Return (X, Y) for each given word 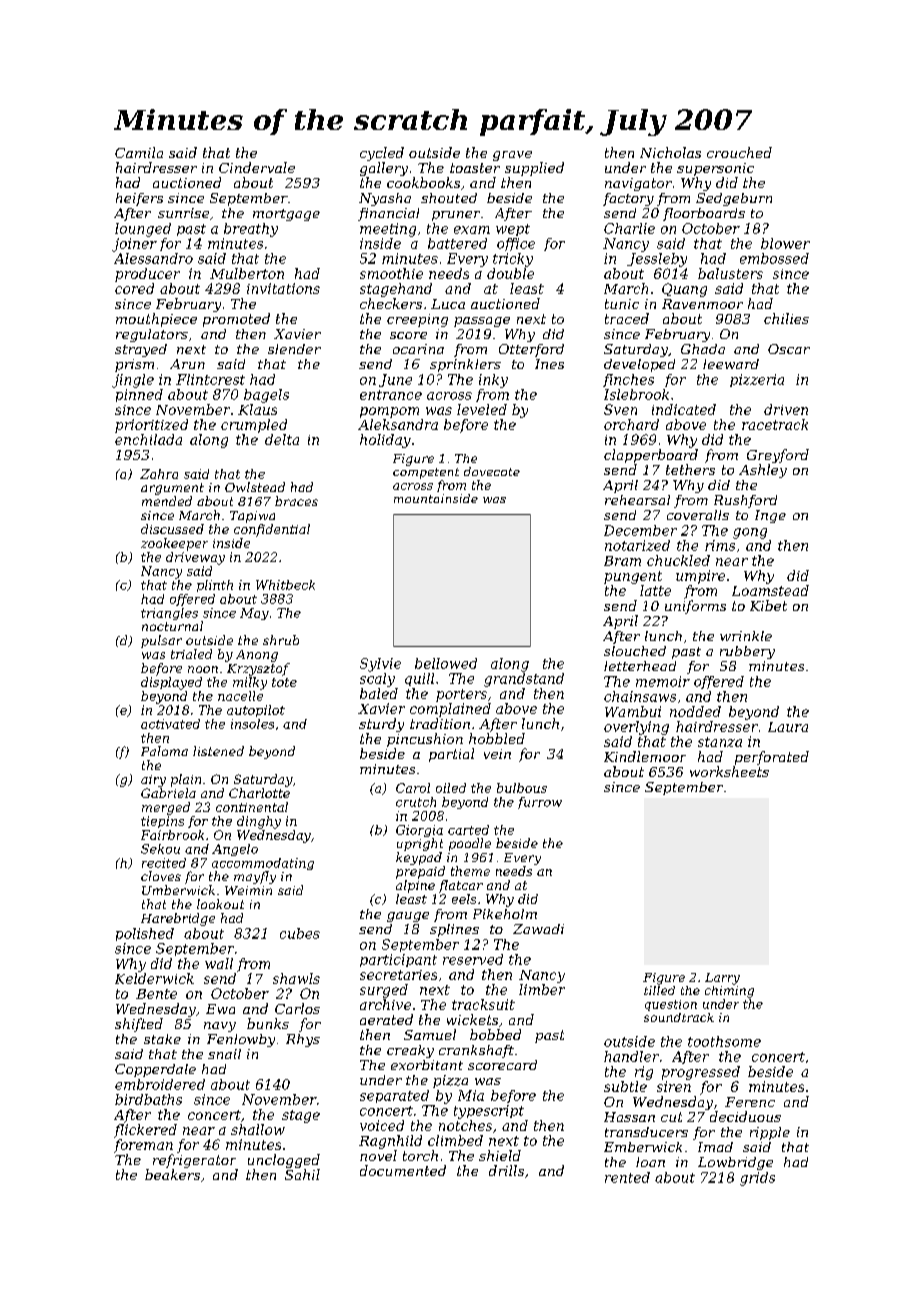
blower (785, 243)
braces (296, 501)
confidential (272, 530)
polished (145, 934)
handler (631, 1056)
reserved (473, 959)
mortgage (286, 215)
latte (655, 590)
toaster (475, 168)
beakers (172, 1174)
